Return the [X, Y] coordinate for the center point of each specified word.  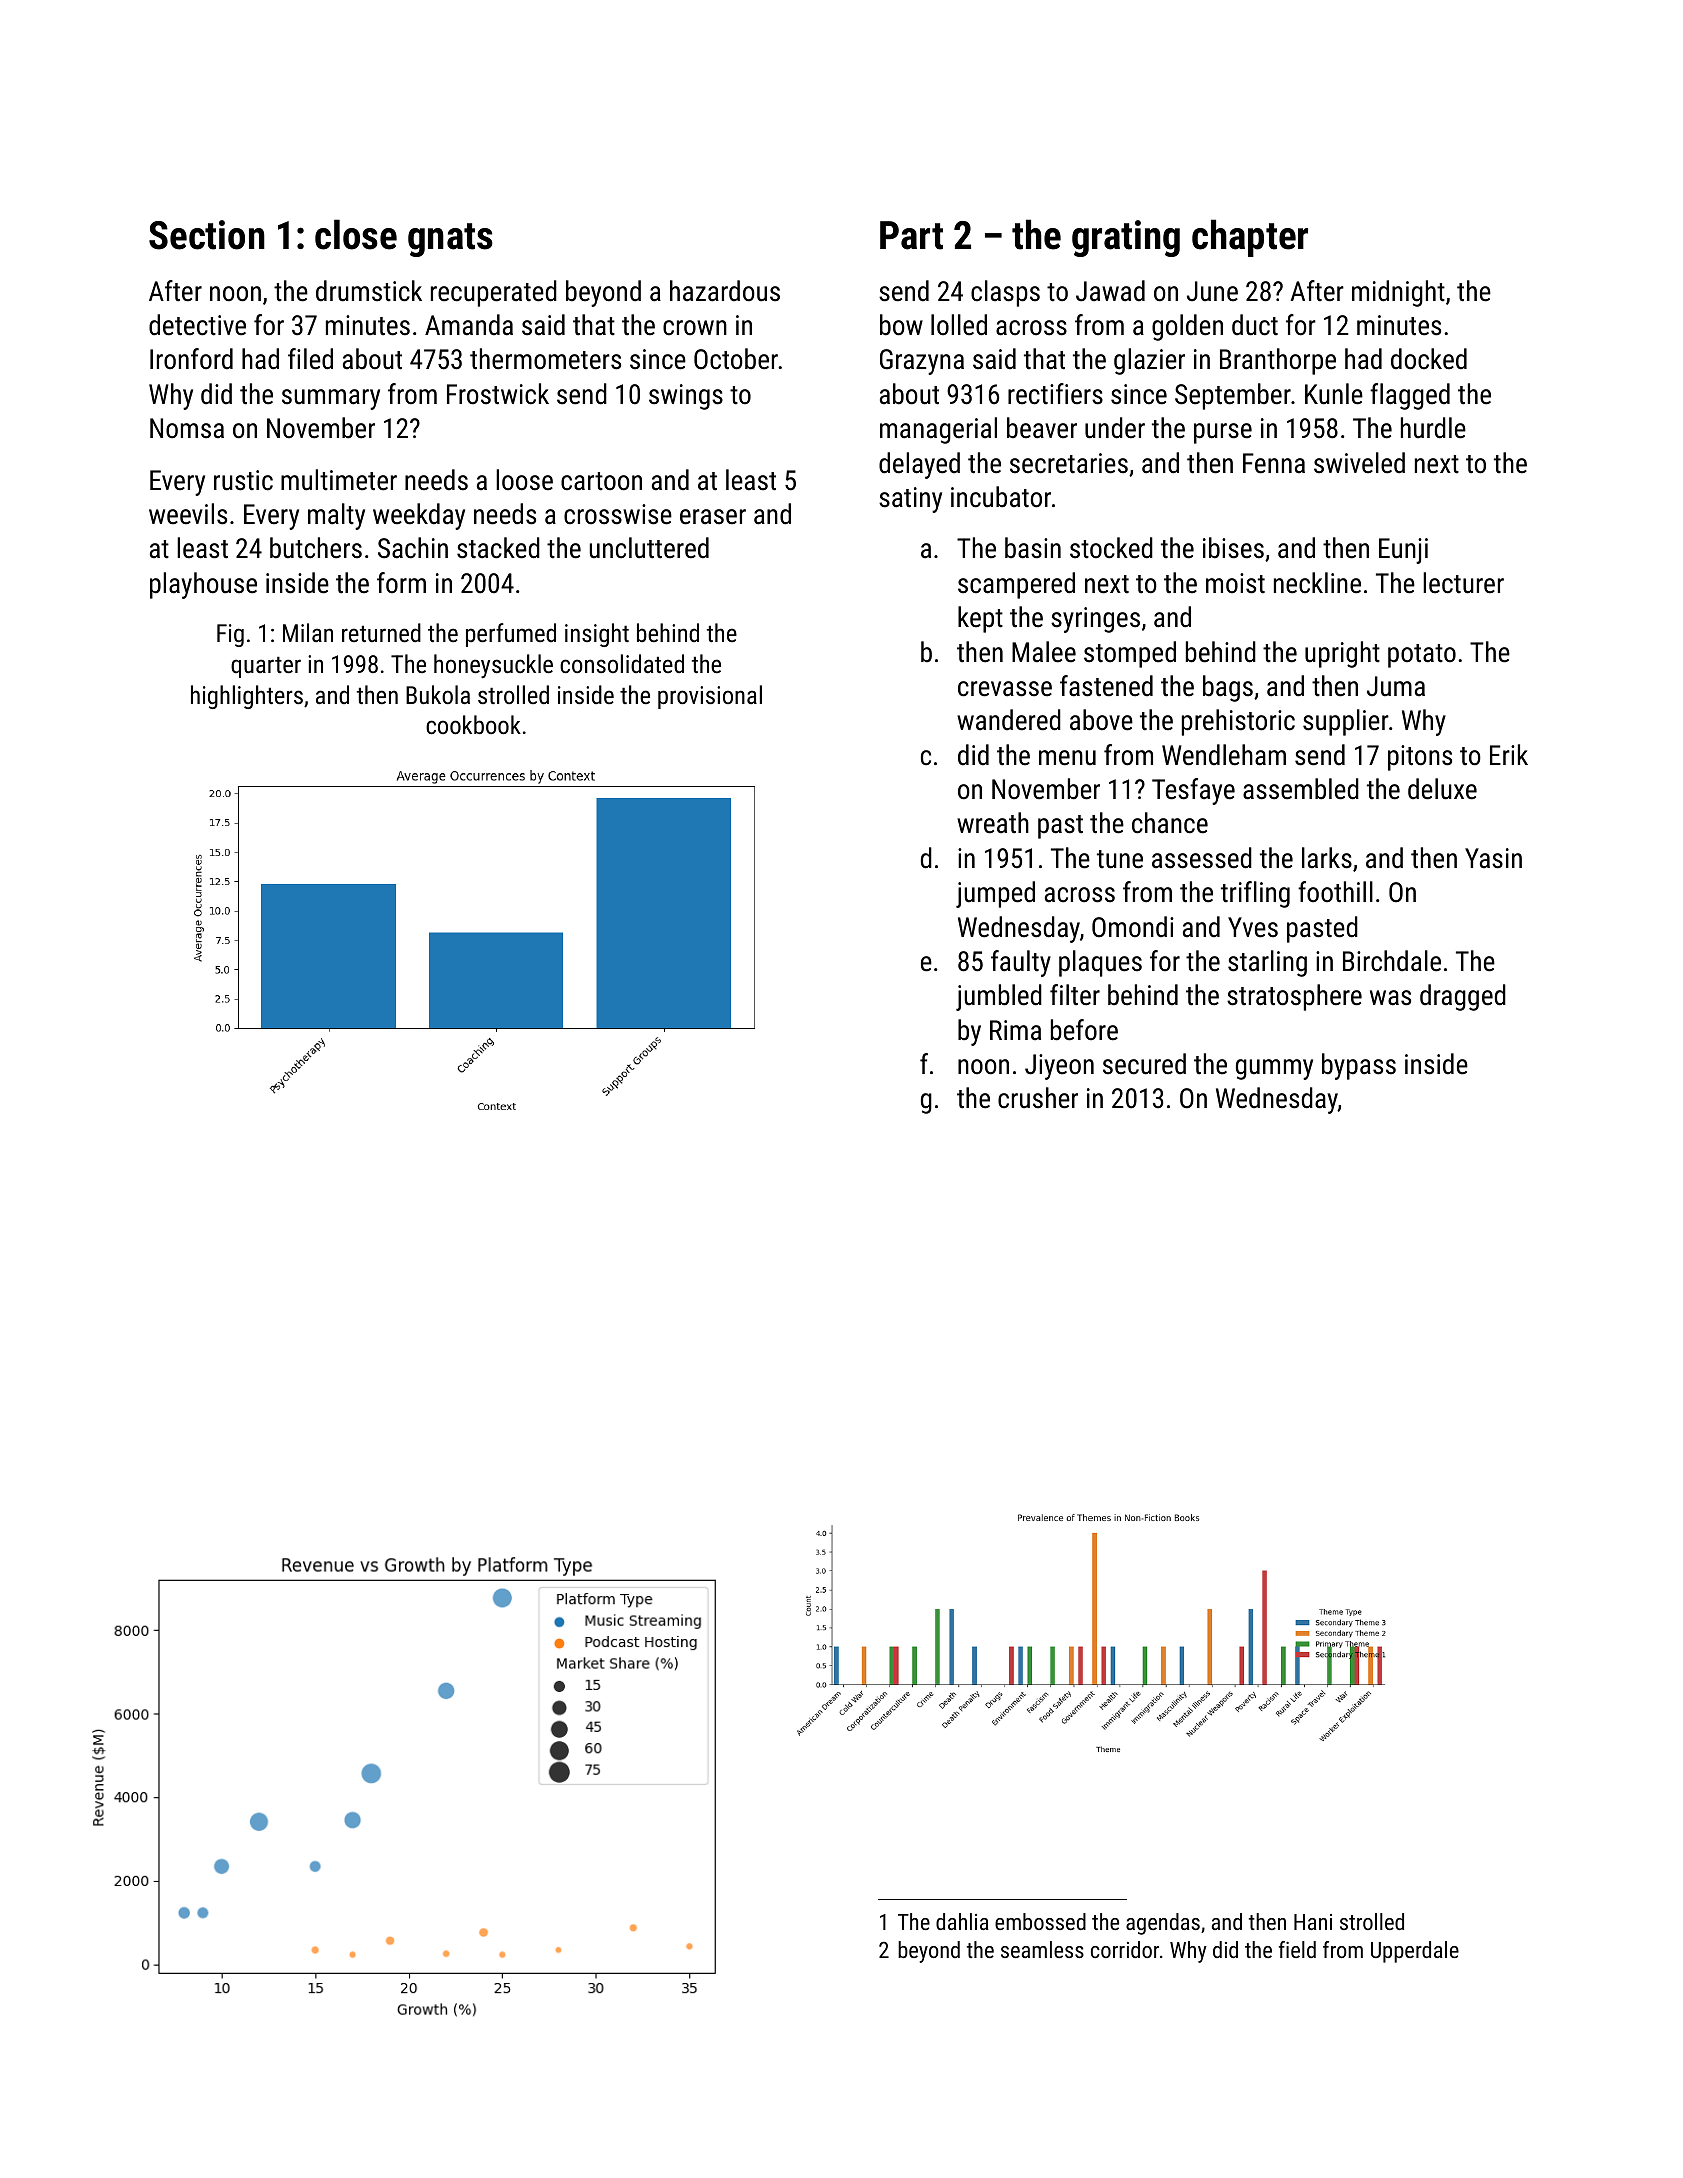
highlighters [247, 697]
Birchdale [1392, 961]
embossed [1040, 1921]
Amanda [469, 325]
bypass [1359, 1066]
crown [695, 328]
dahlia [962, 1921]
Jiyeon [1059, 1067]
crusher [1038, 1098]
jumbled [999, 997]
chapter [1250, 238]
